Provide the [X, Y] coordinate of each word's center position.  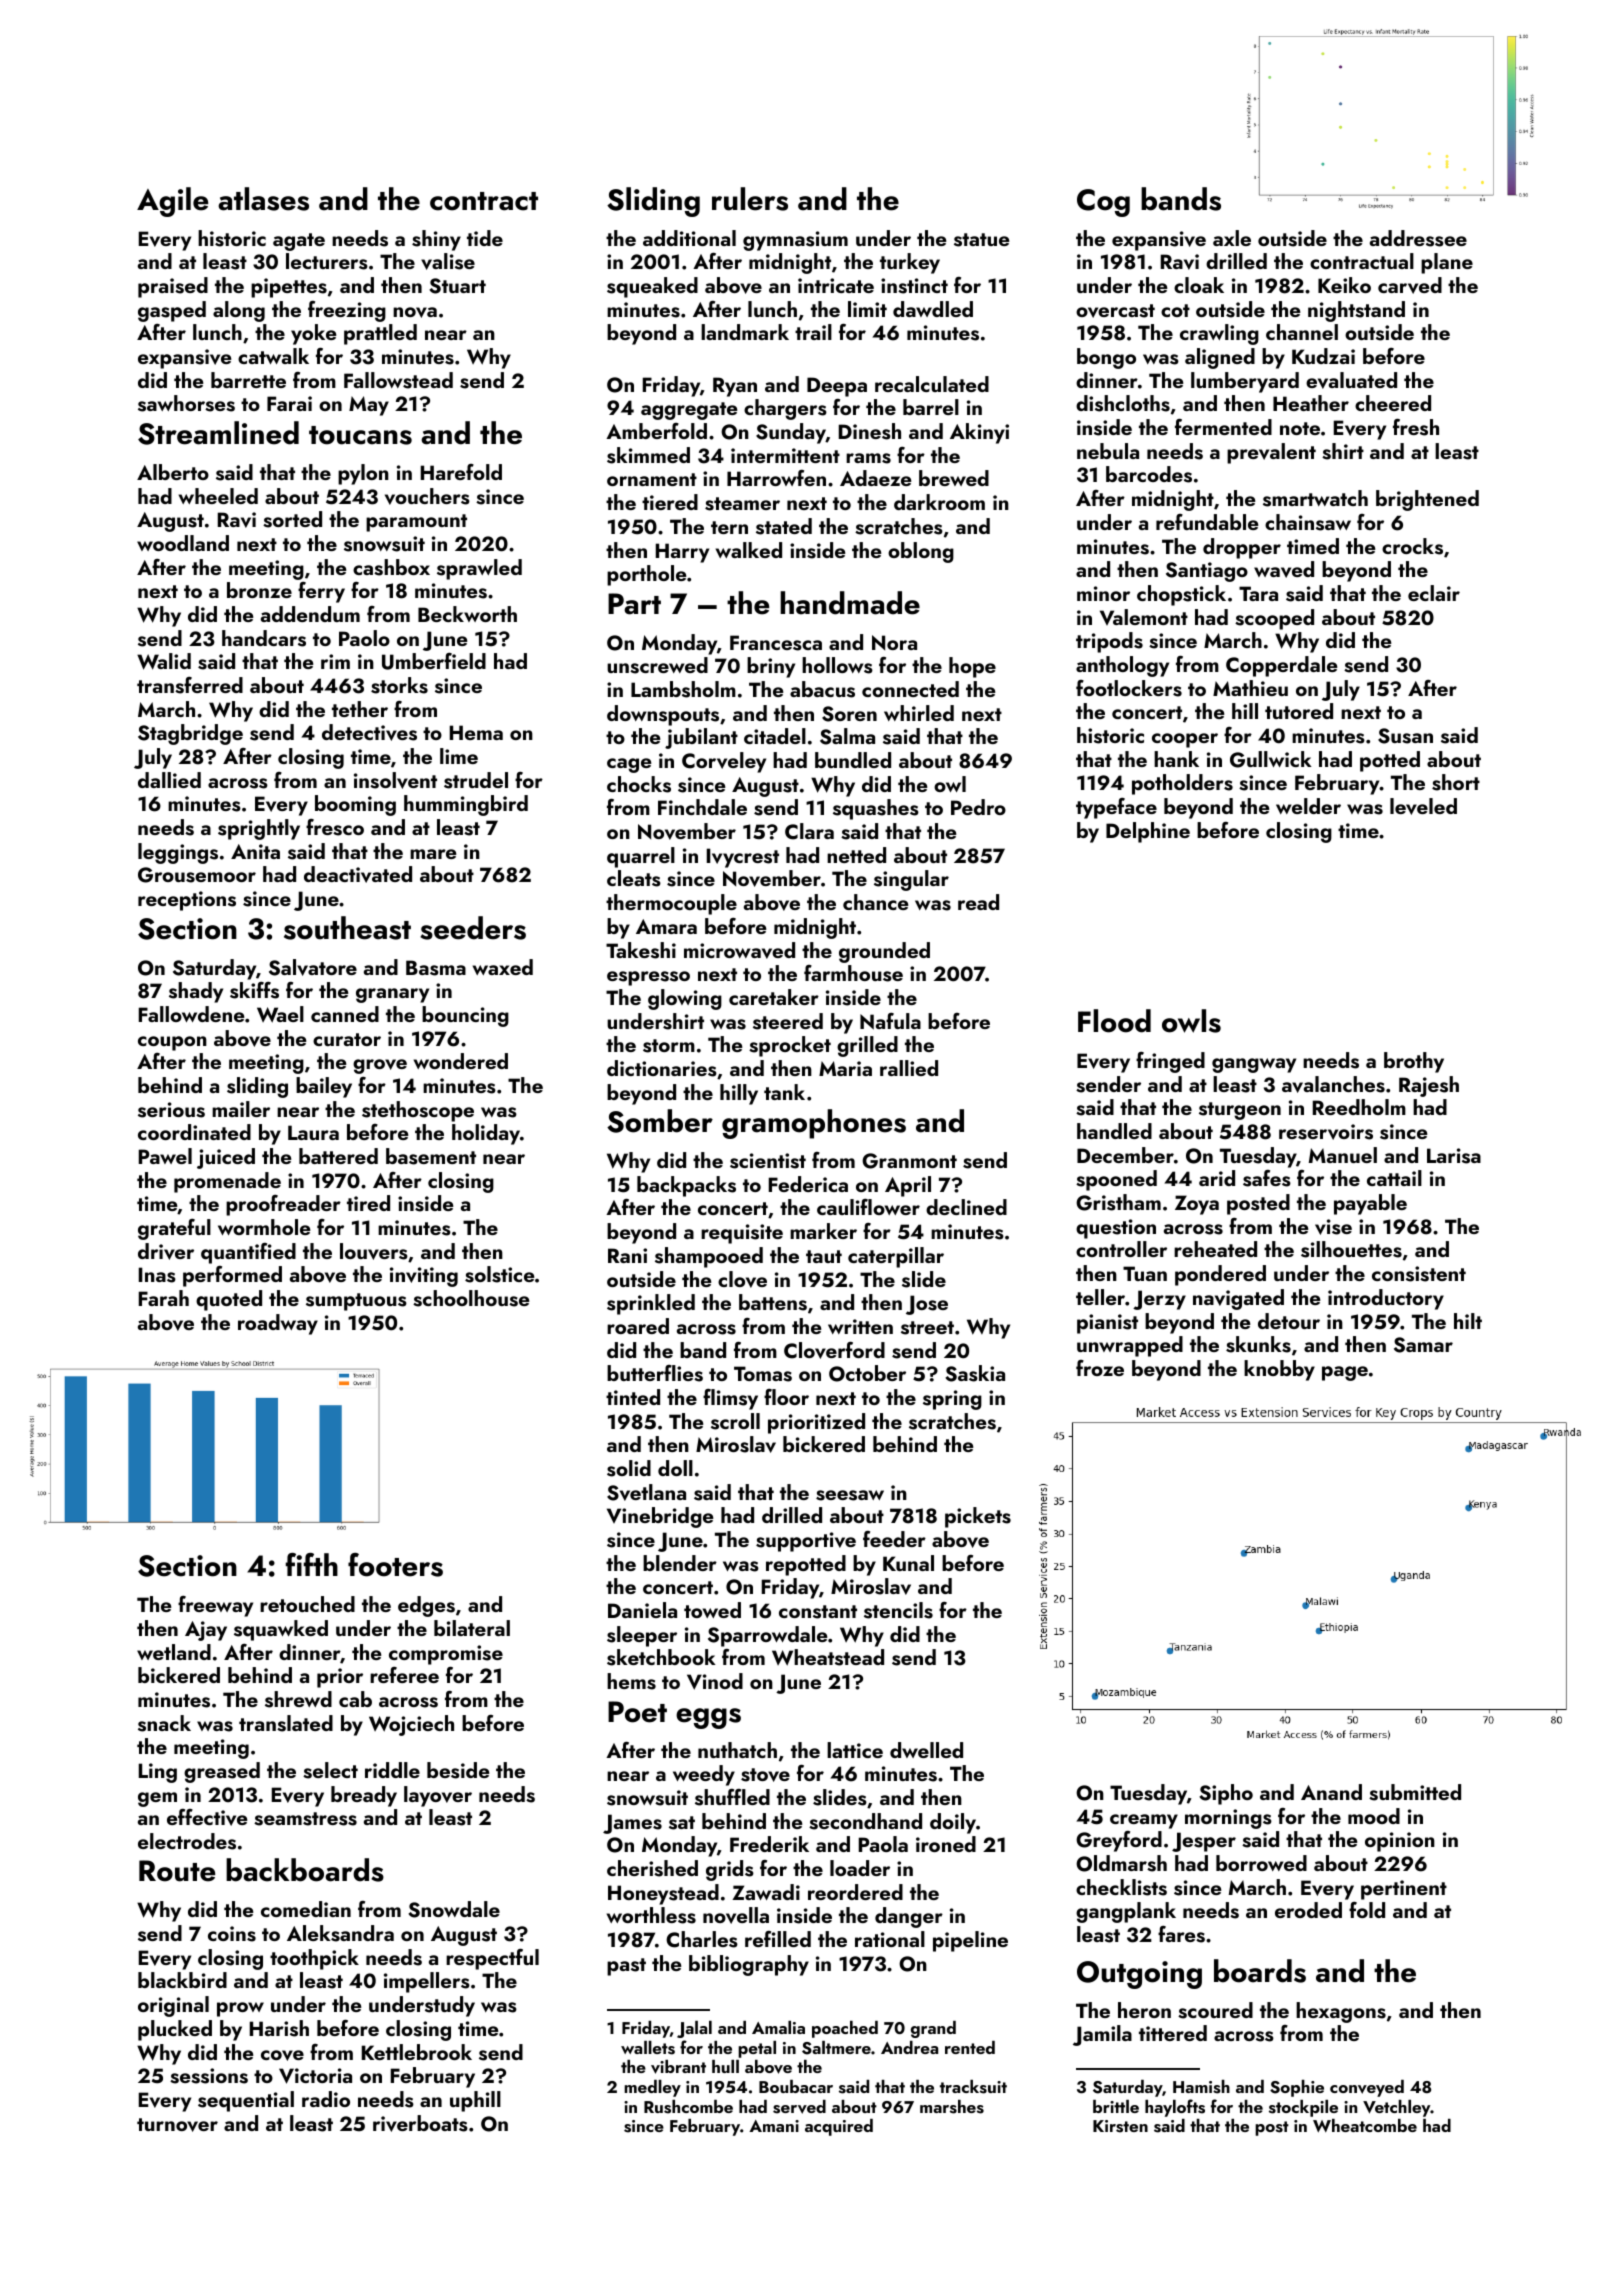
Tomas [763, 1374]
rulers [750, 199]
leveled [1423, 806]
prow [240, 2009]
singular [911, 880]
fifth [312, 1564]
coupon [172, 1043]
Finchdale [702, 807]
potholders [1182, 784]
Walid [164, 661]
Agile [172, 202]
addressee [1418, 238]
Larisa [1454, 1156]
